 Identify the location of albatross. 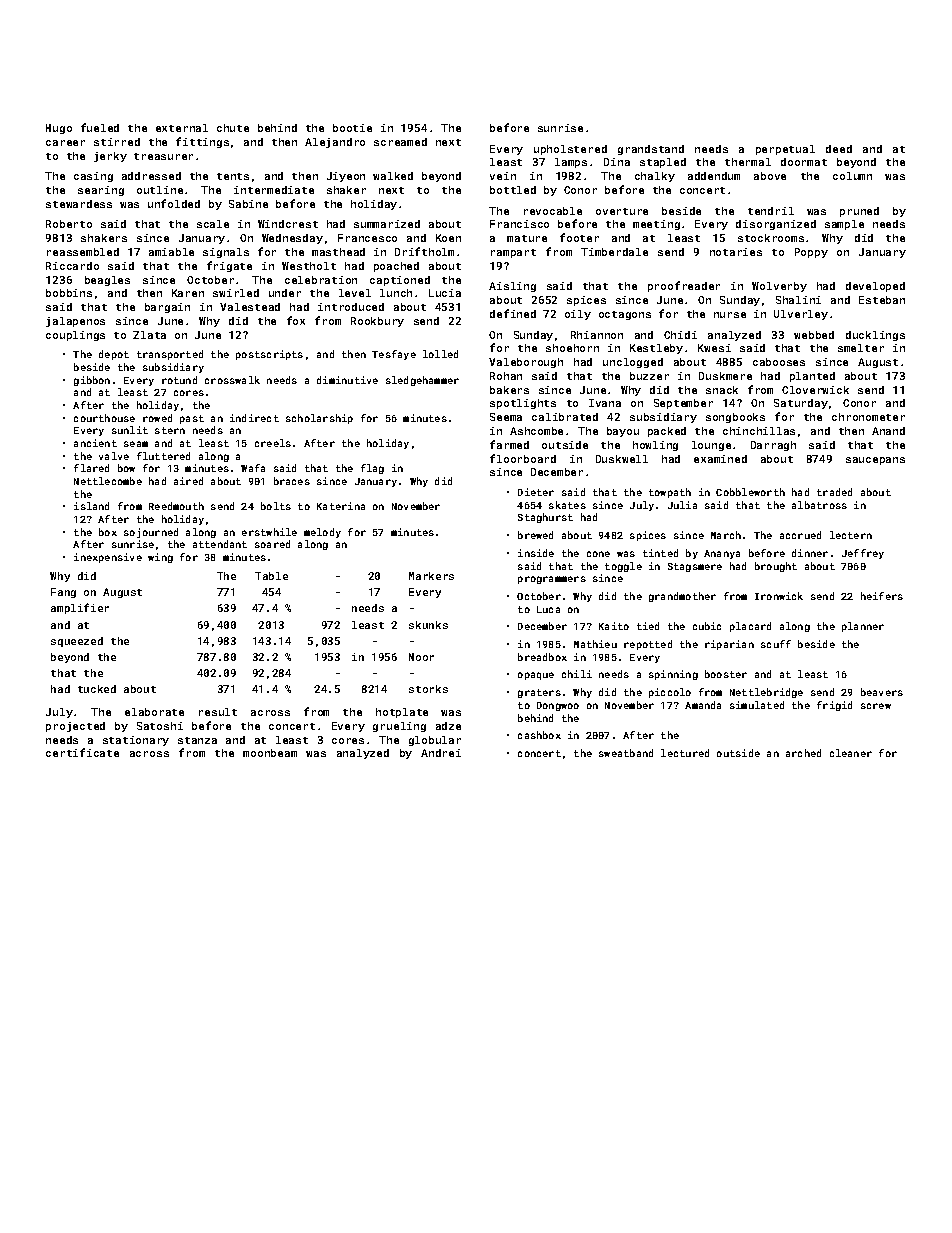
(819, 505).
